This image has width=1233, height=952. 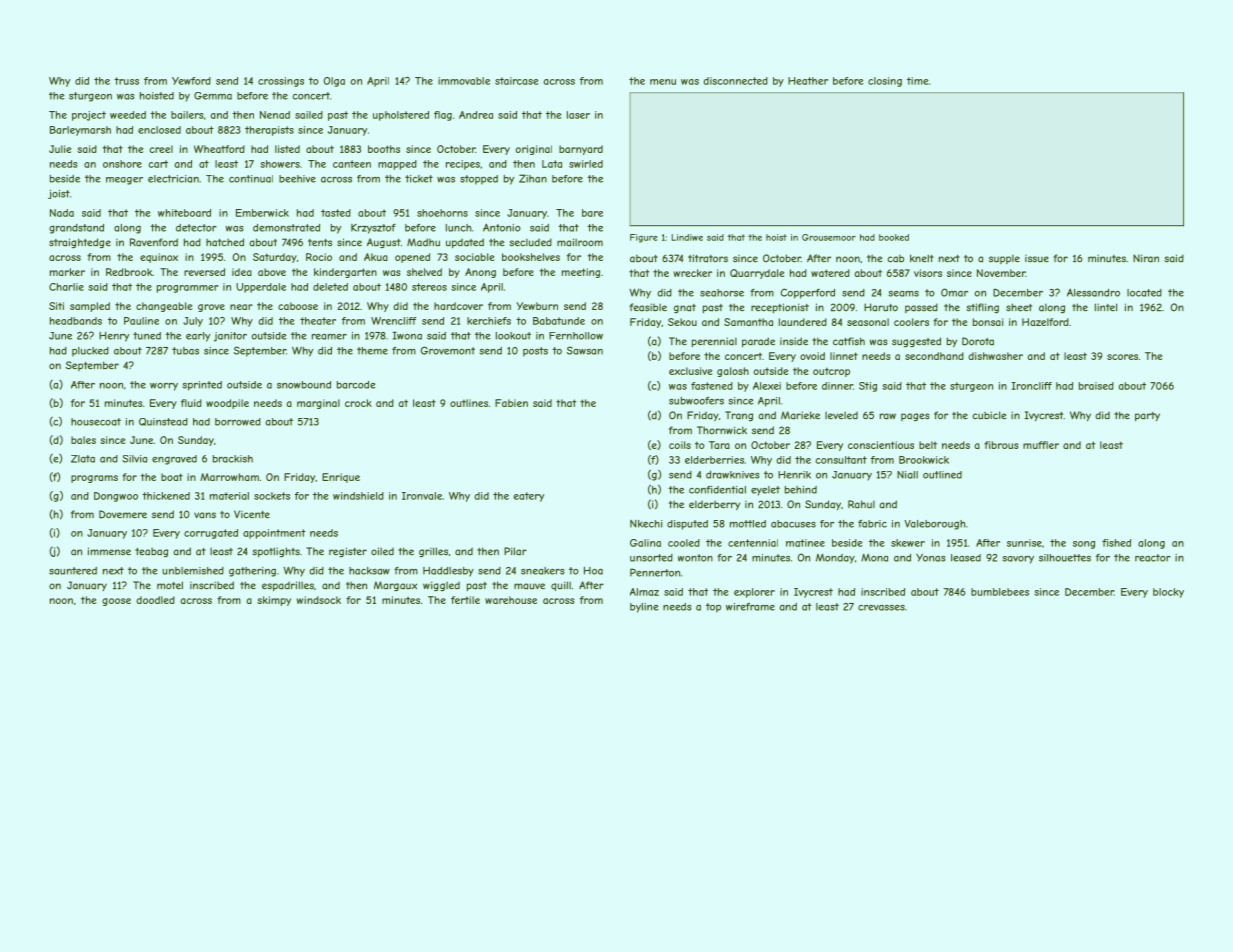 What do you see at coordinates (123, 514) in the image?
I see `Dovemere` at bounding box center [123, 514].
